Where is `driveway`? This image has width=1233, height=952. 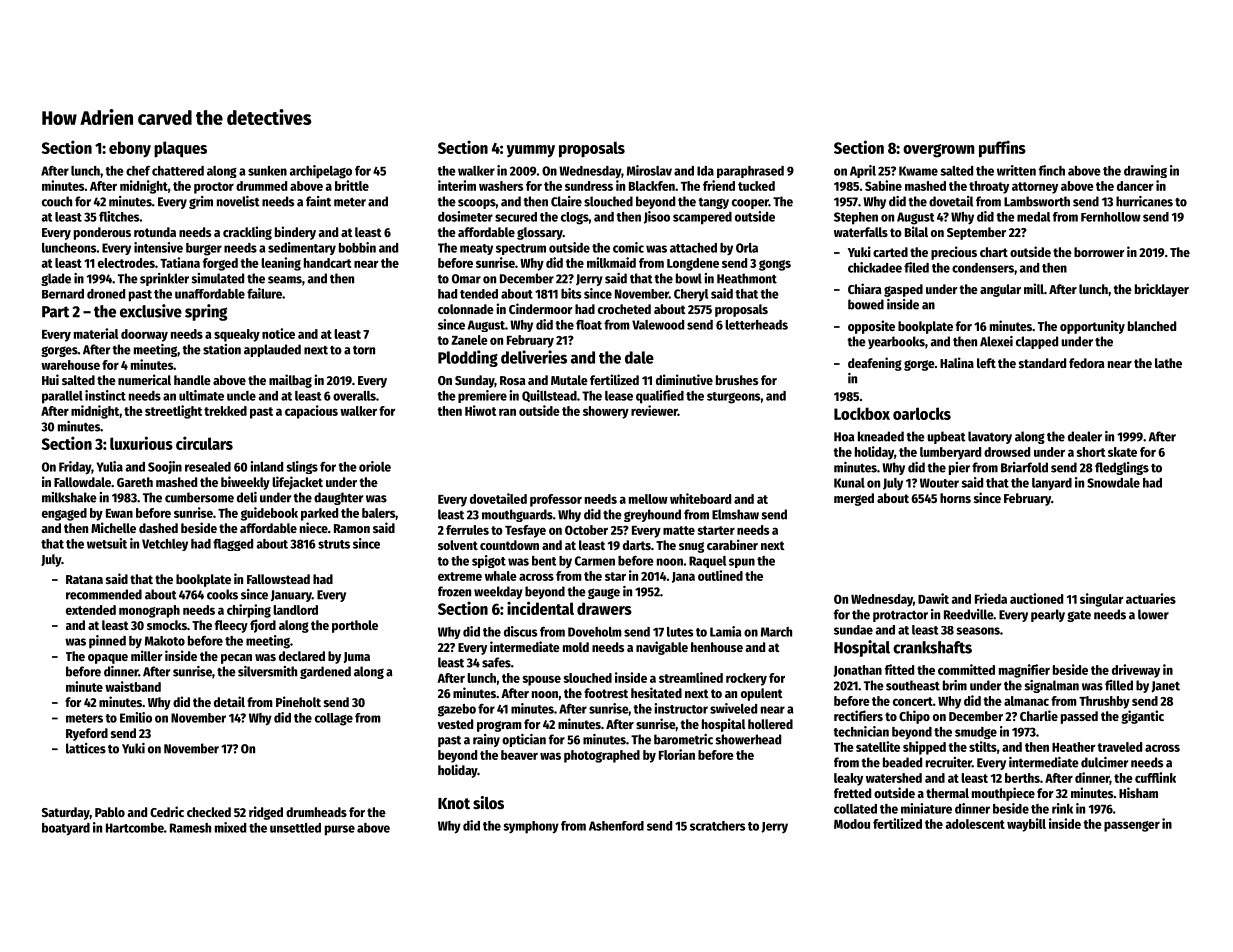
driveway is located at coordinates (1136, 671).
